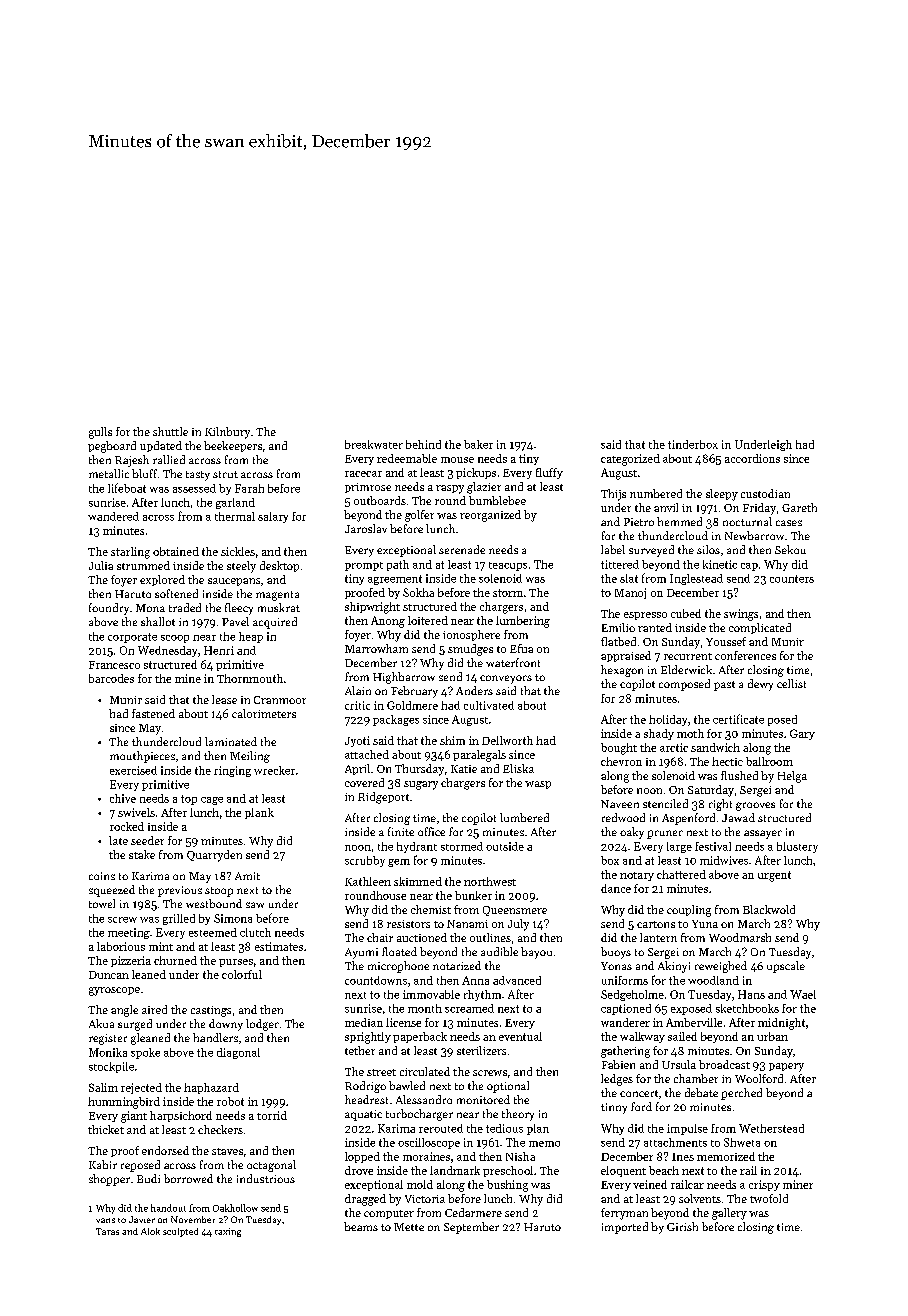  What do you see at coordinates (720, 564) in the screenshot?
I see `kinetic` at bounding box center [720, 564].
